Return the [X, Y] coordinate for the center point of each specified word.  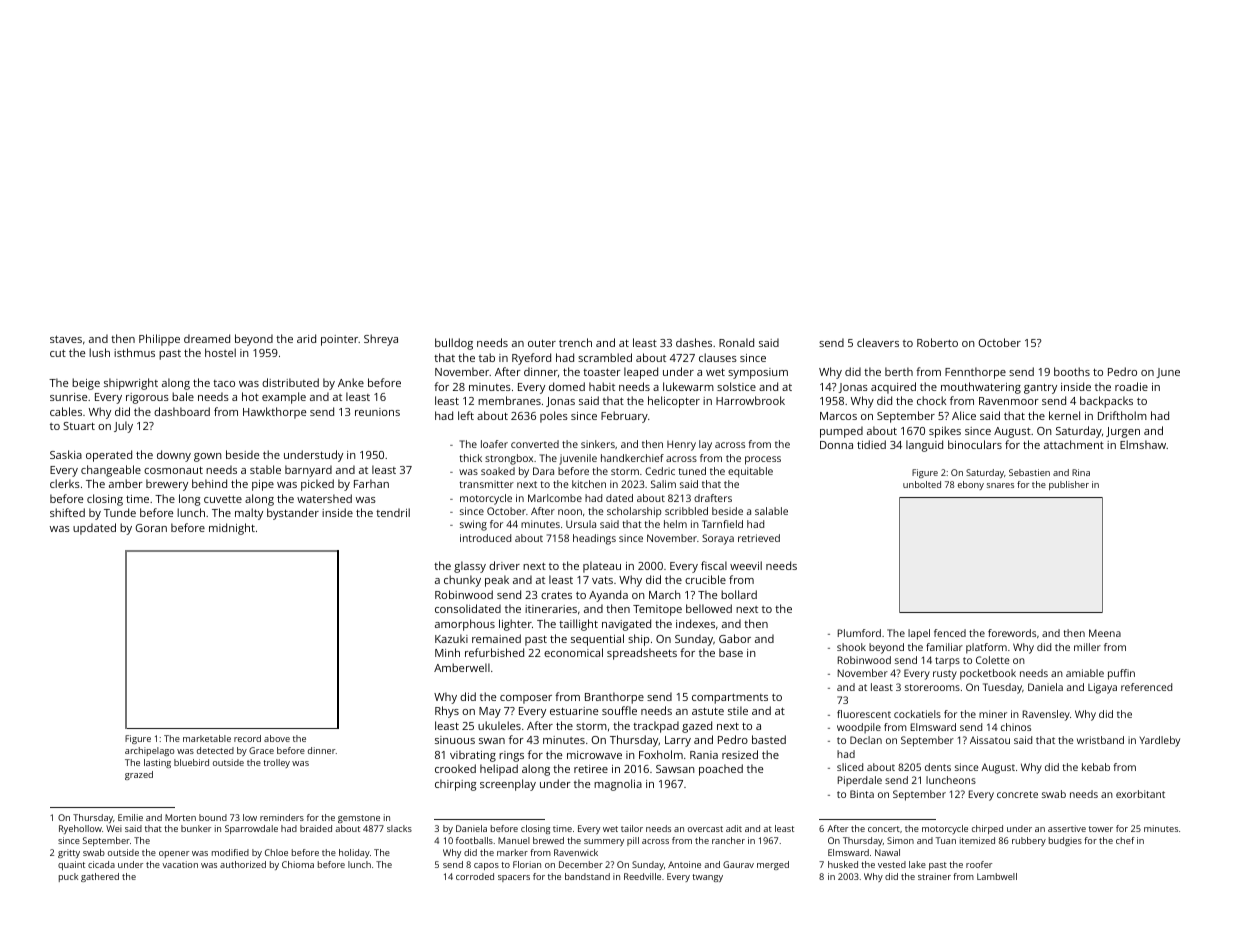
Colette [993, 660]
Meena [1105, 633]
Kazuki [451, 638]
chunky [462, 581]
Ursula [581, 524]
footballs [474, 840]
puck [68, 877]
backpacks [1106, 402]
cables [66, 411]
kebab [1096, 767]
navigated [626, 625]
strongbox [509, 459]
